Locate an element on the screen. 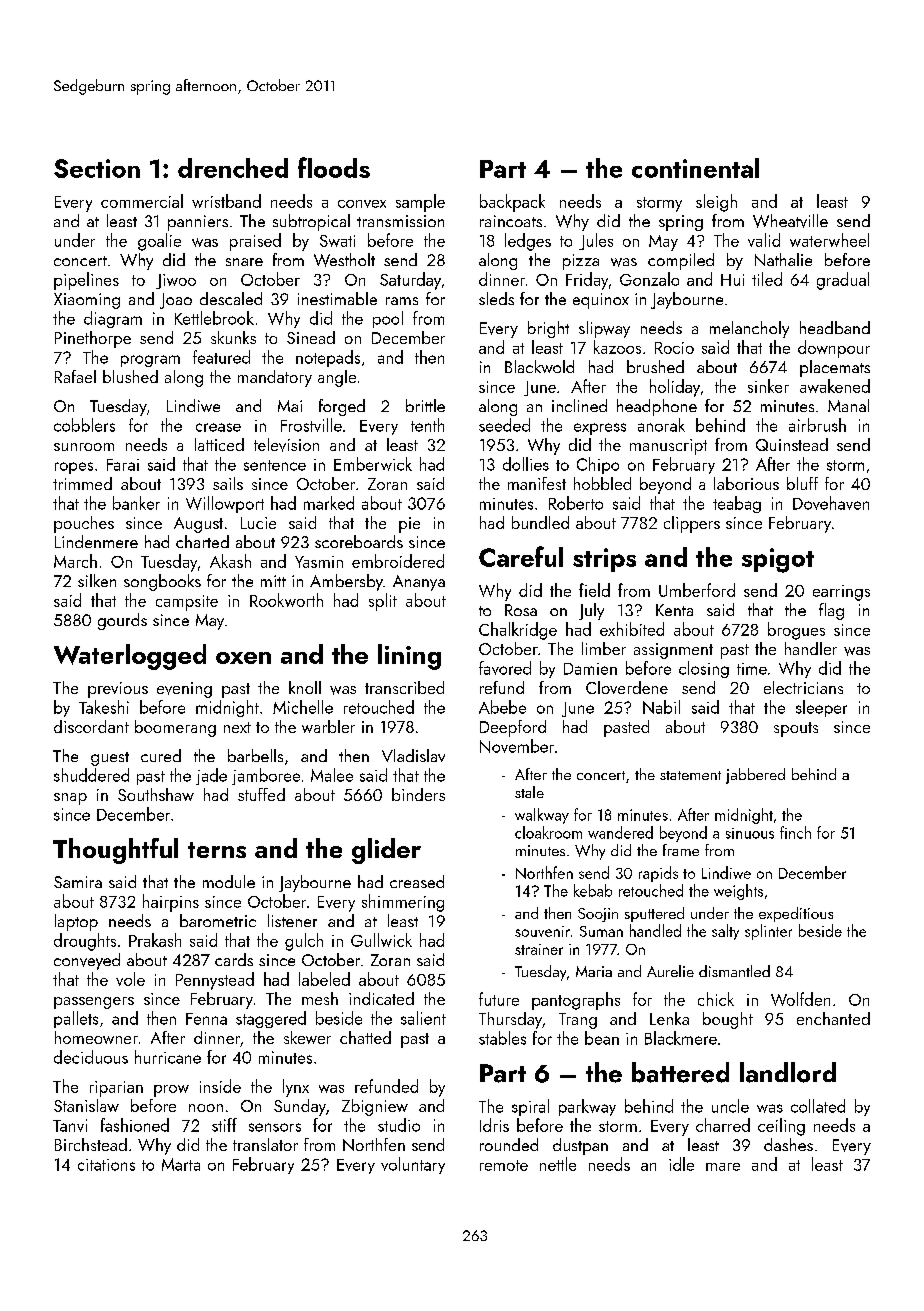  guest is located at coordinates (110, 759).
